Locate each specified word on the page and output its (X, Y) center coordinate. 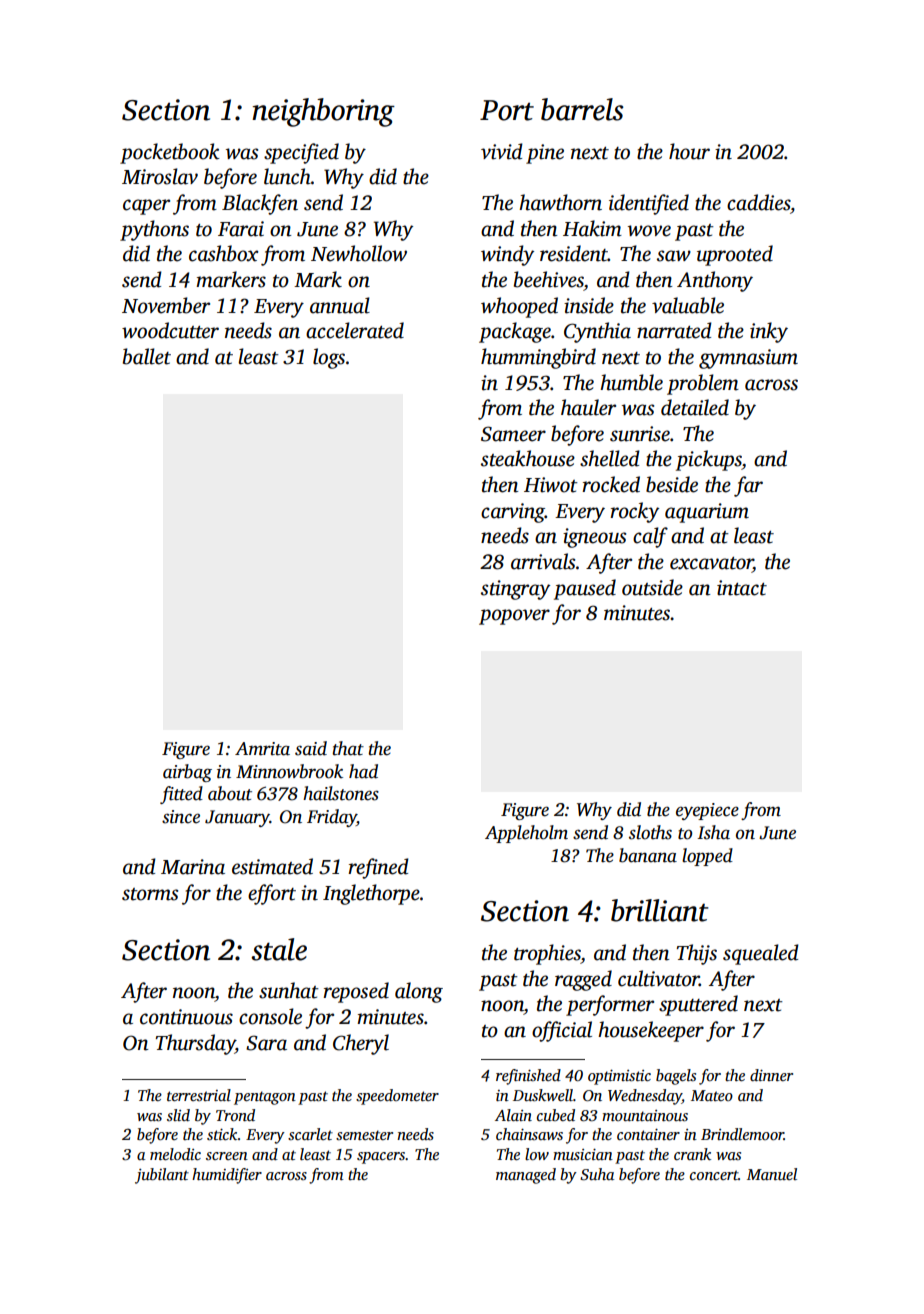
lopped (707, 857)
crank (692, 1154)
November (166, 305)
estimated (272, 866)
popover (514, 617)
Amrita (262, 749)
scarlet (310, 1134)
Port (507, 110)
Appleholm (526, 834)
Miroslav (160, 176)
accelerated (355, 330)
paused (585, 589)
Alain (513, 1115)
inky (769, 332)
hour (689, 151)
